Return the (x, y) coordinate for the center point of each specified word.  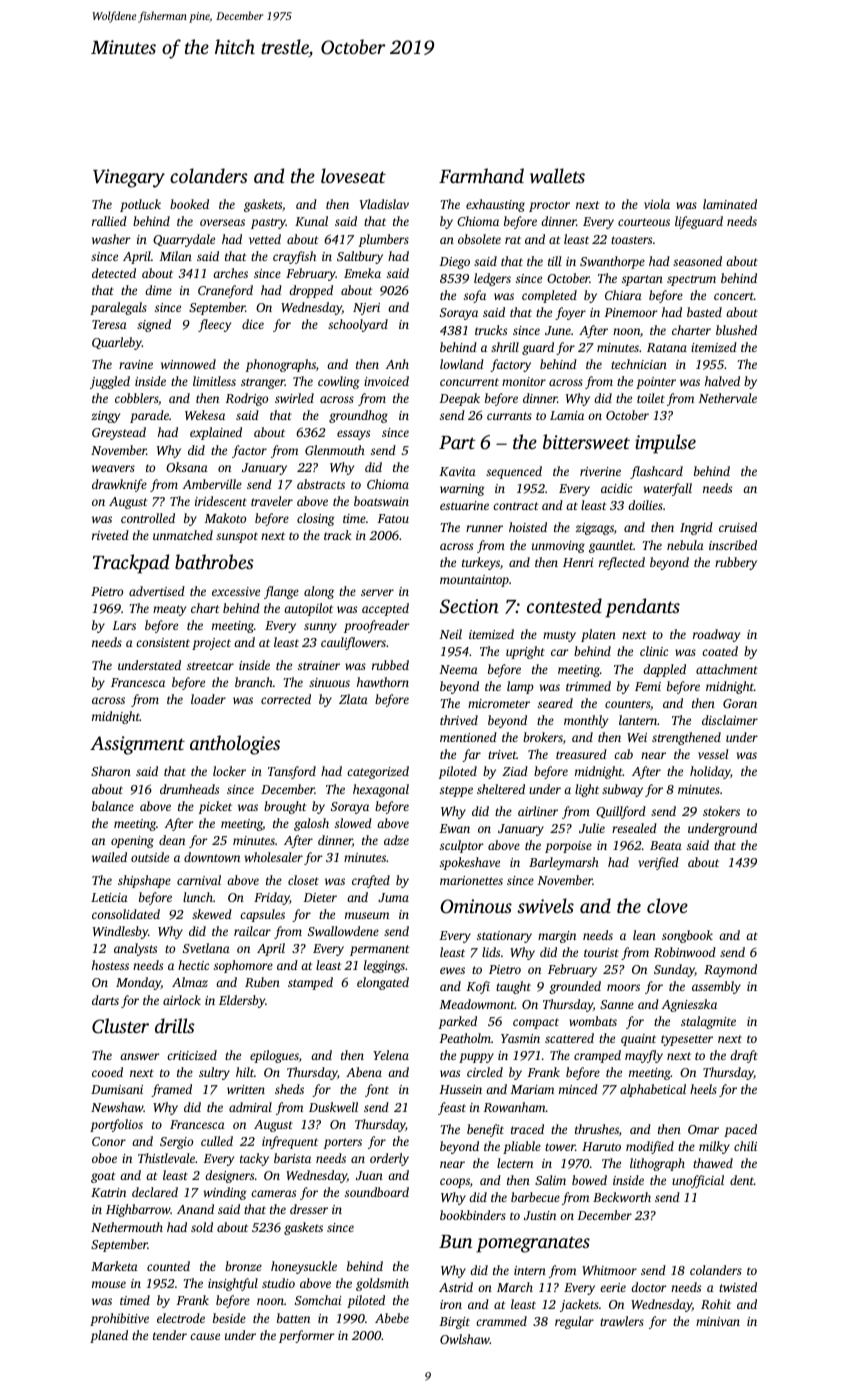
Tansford (292, 772)
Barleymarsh (564, 863)
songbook (687, 936)
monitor (524, 381)
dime (158, 290)
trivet (502, 754)
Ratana (667, 347)
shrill (505, 347)
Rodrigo (247, 399)
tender (170, 1335)
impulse (665, 444)
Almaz (190, 982)
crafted (371, 881)
